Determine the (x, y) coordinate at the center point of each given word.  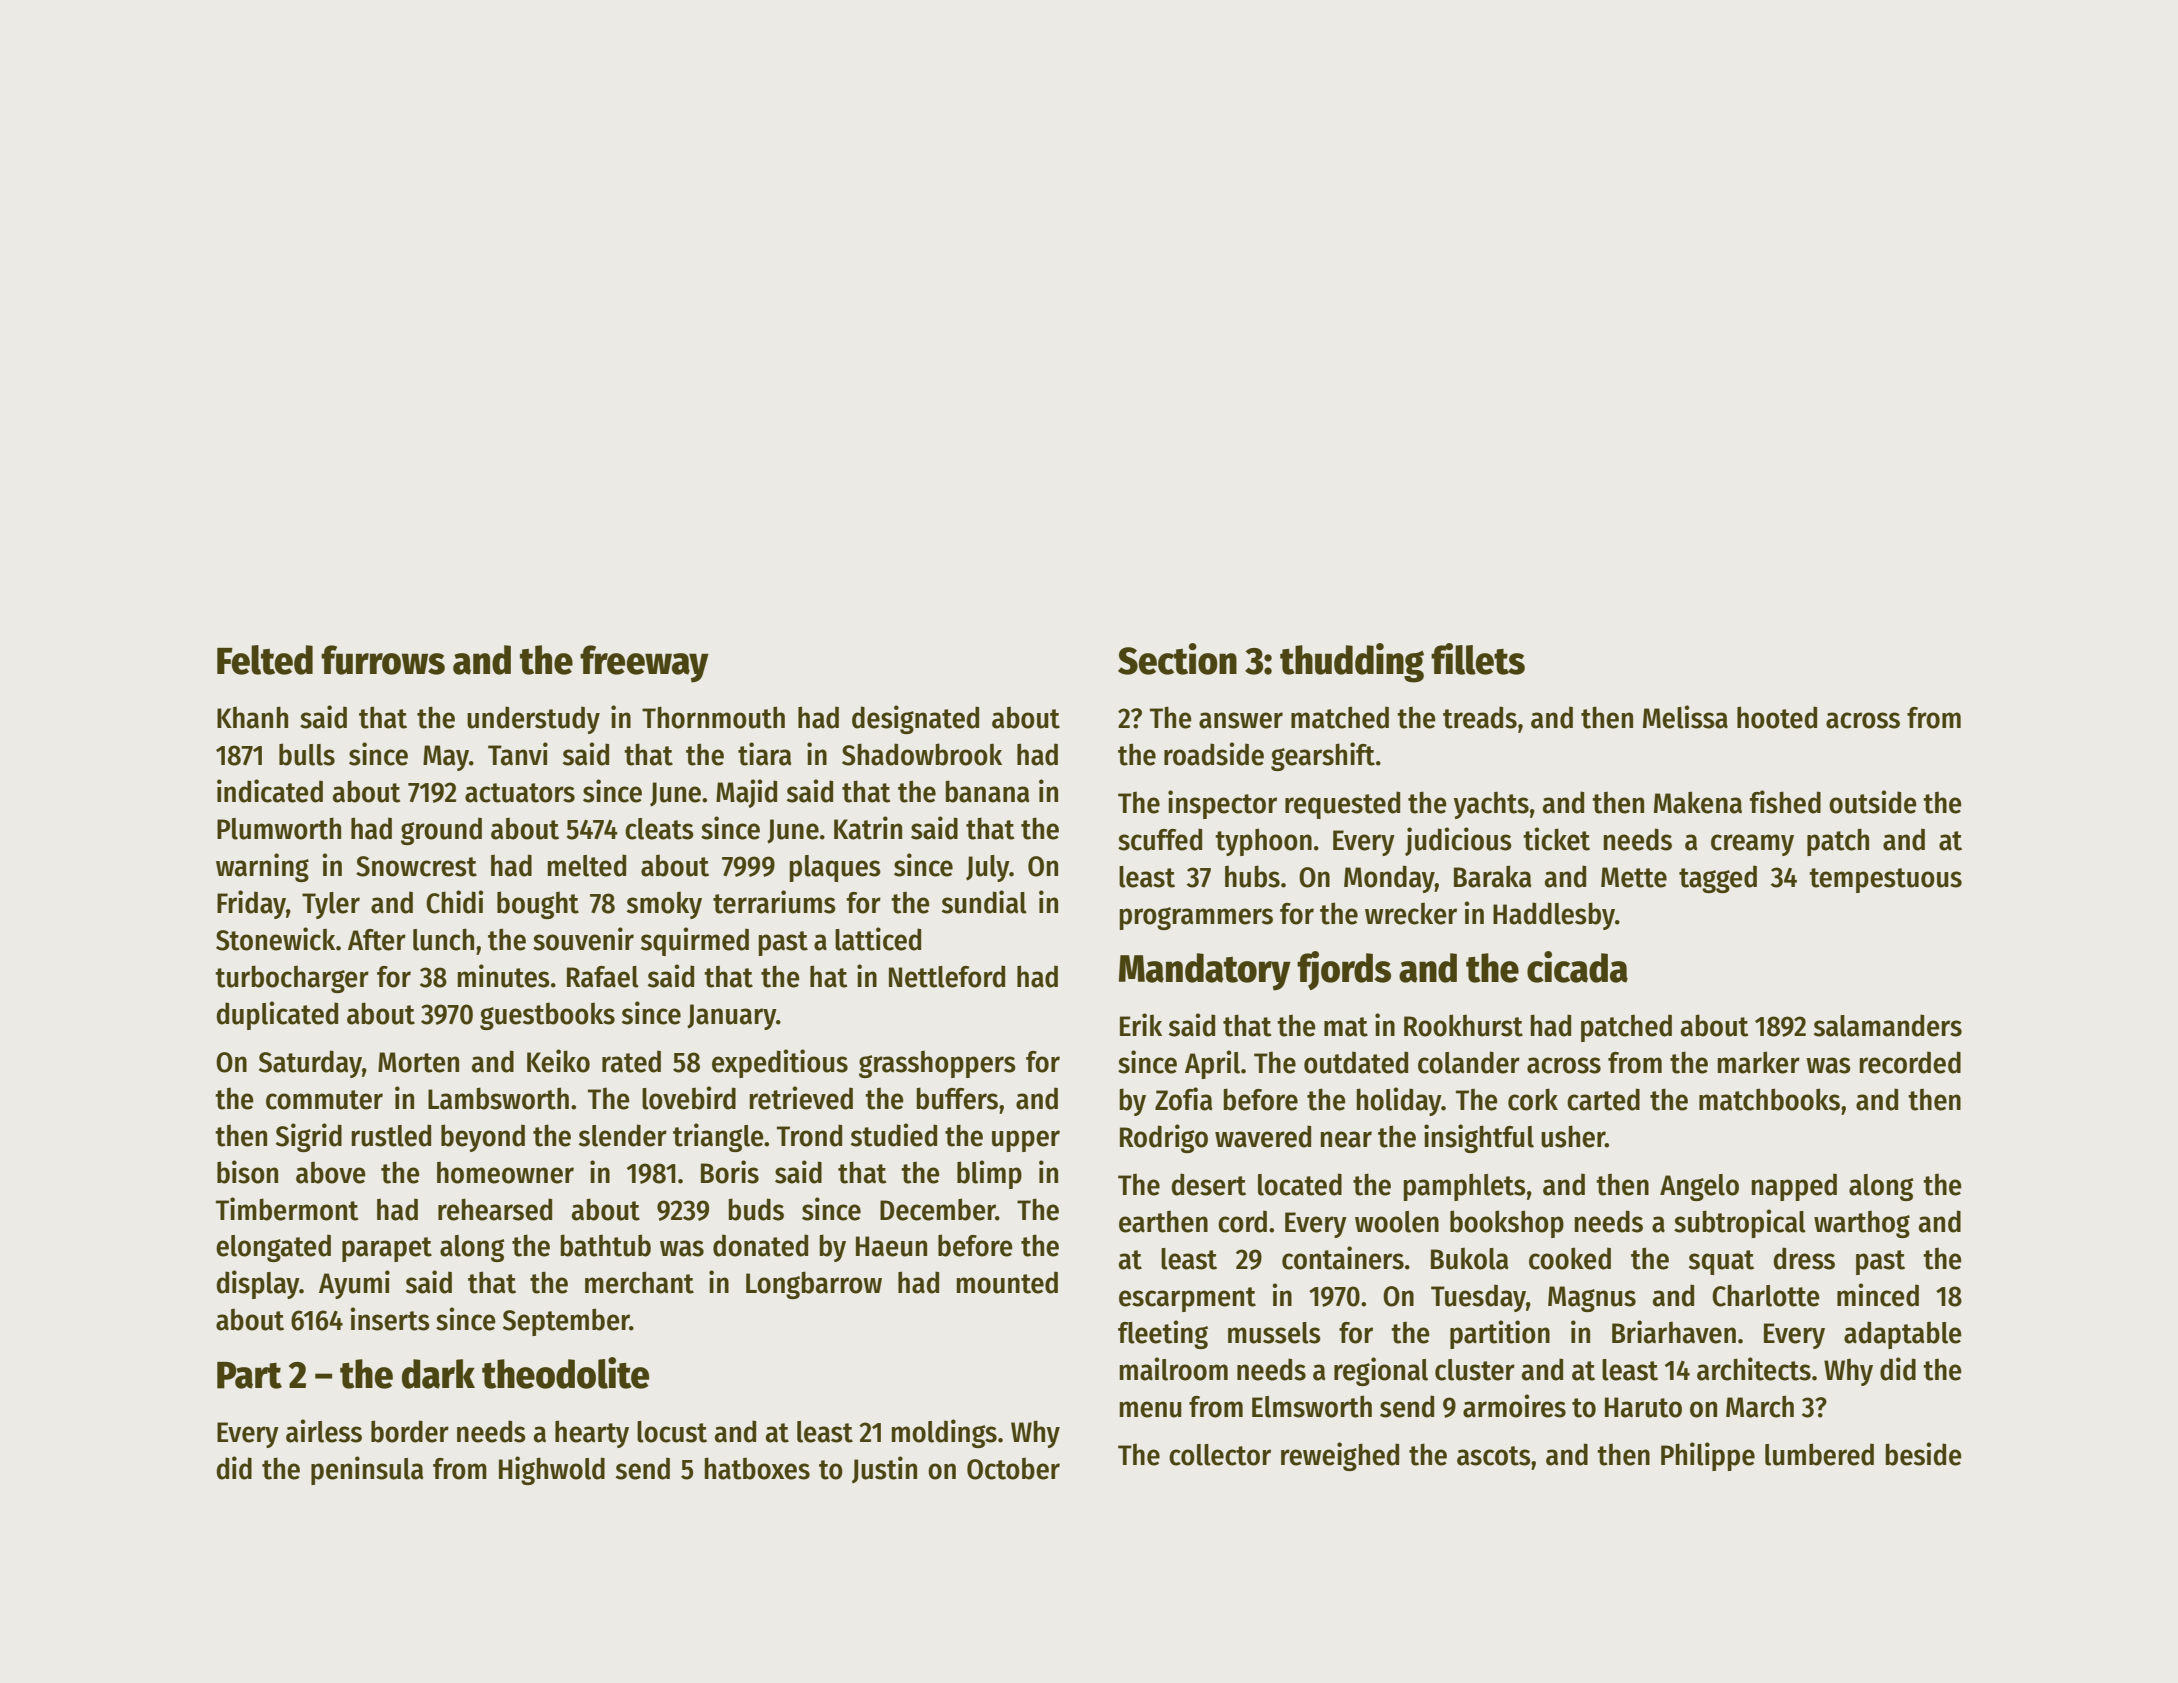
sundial (984, 902)
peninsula (367, 1470)
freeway (644, 664)
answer (1241, 720)
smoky (664, 905)
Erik (1141, 1024)
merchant (639, 1282)
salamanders (1888, 1025)
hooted (1777, 717)
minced (1878, 1295)
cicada (1577, 967)
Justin (884, 1470)
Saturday (310, 1064)
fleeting (1163, 1334)
